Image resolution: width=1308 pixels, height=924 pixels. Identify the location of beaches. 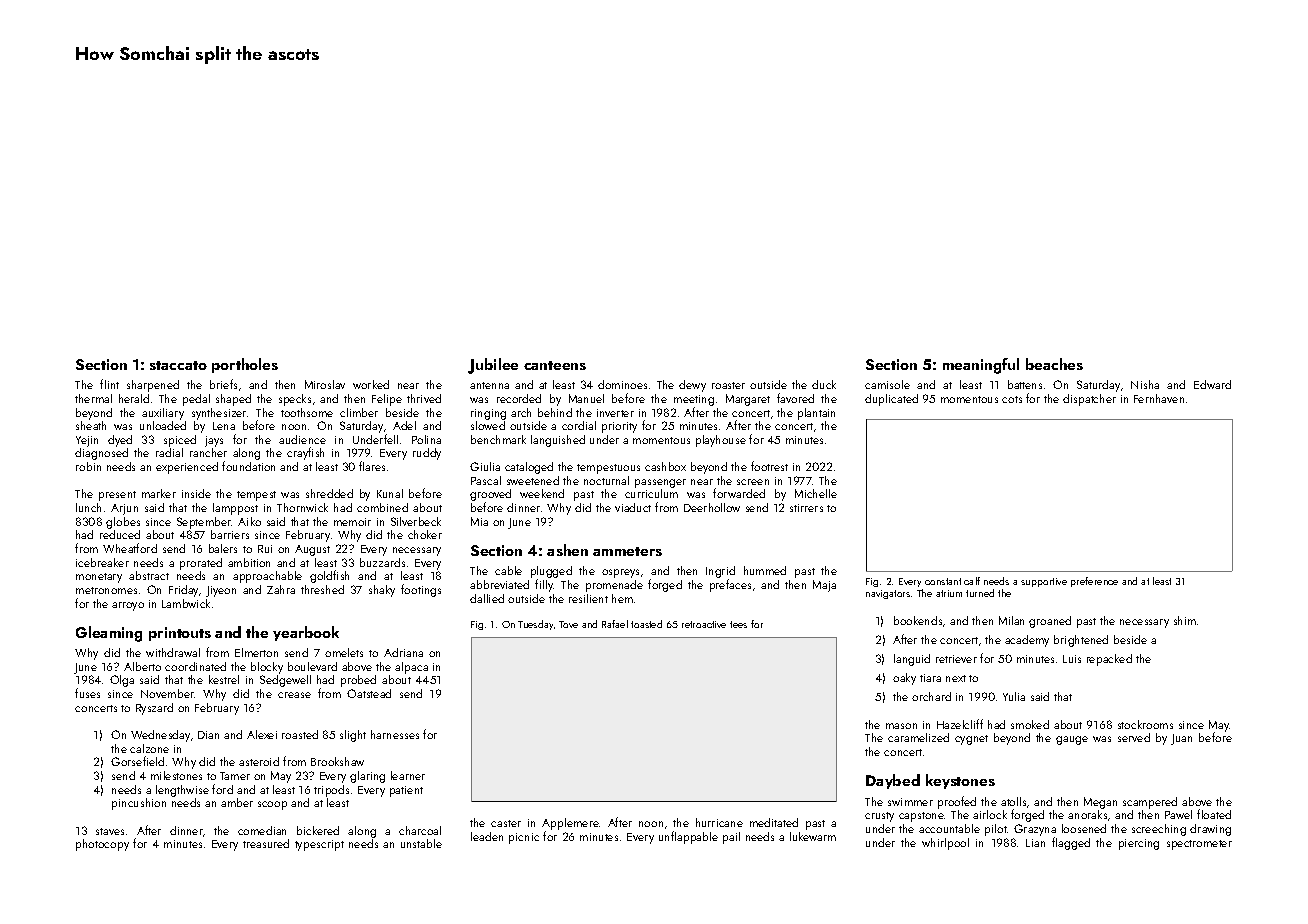
(1054, 364).
